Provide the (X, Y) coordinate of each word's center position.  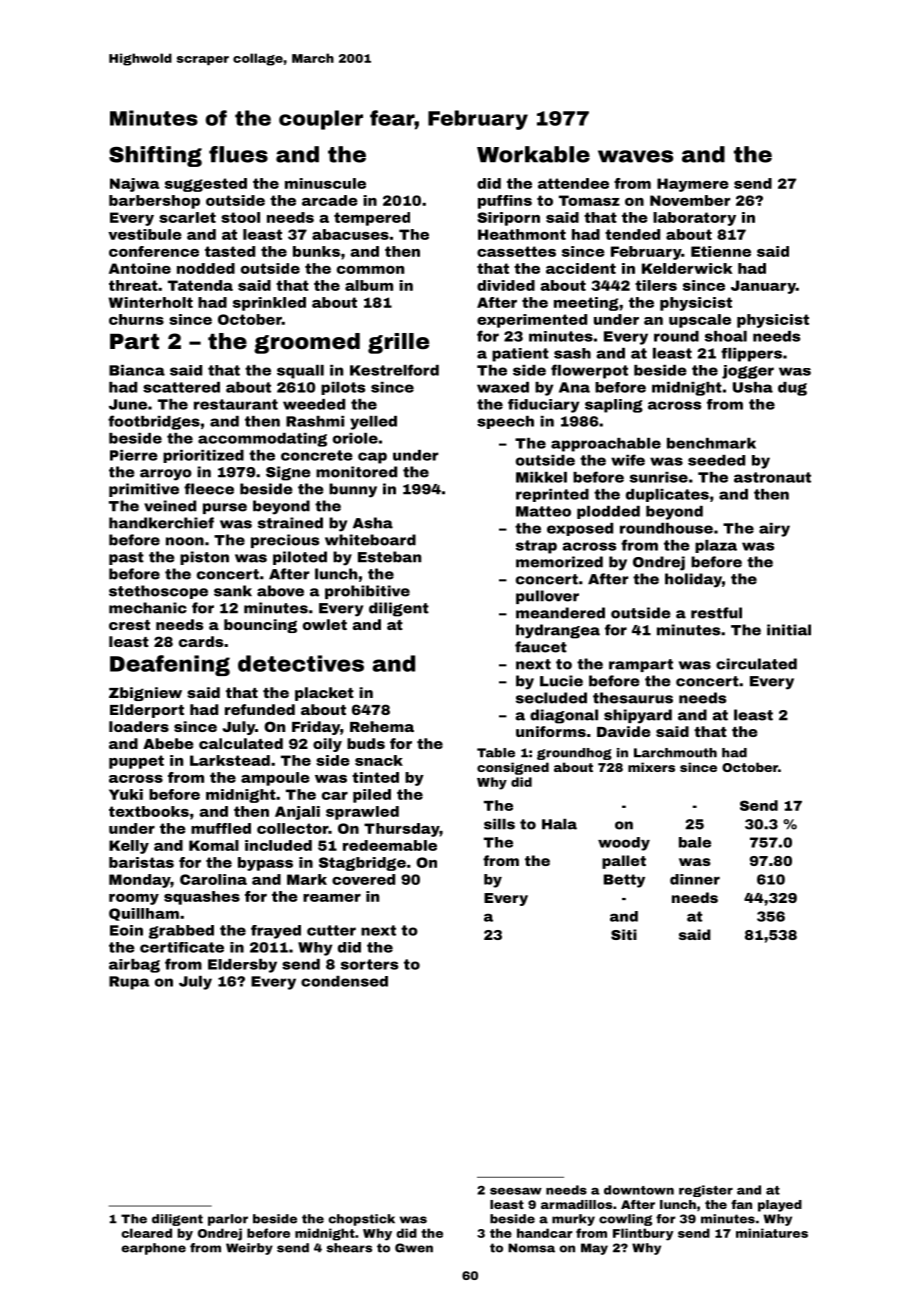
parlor (228, 1220)
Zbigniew (145, 694)
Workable (533, 154)
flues (238, 154)
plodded (608, 512)
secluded (551, 698)
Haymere (693, 185)
